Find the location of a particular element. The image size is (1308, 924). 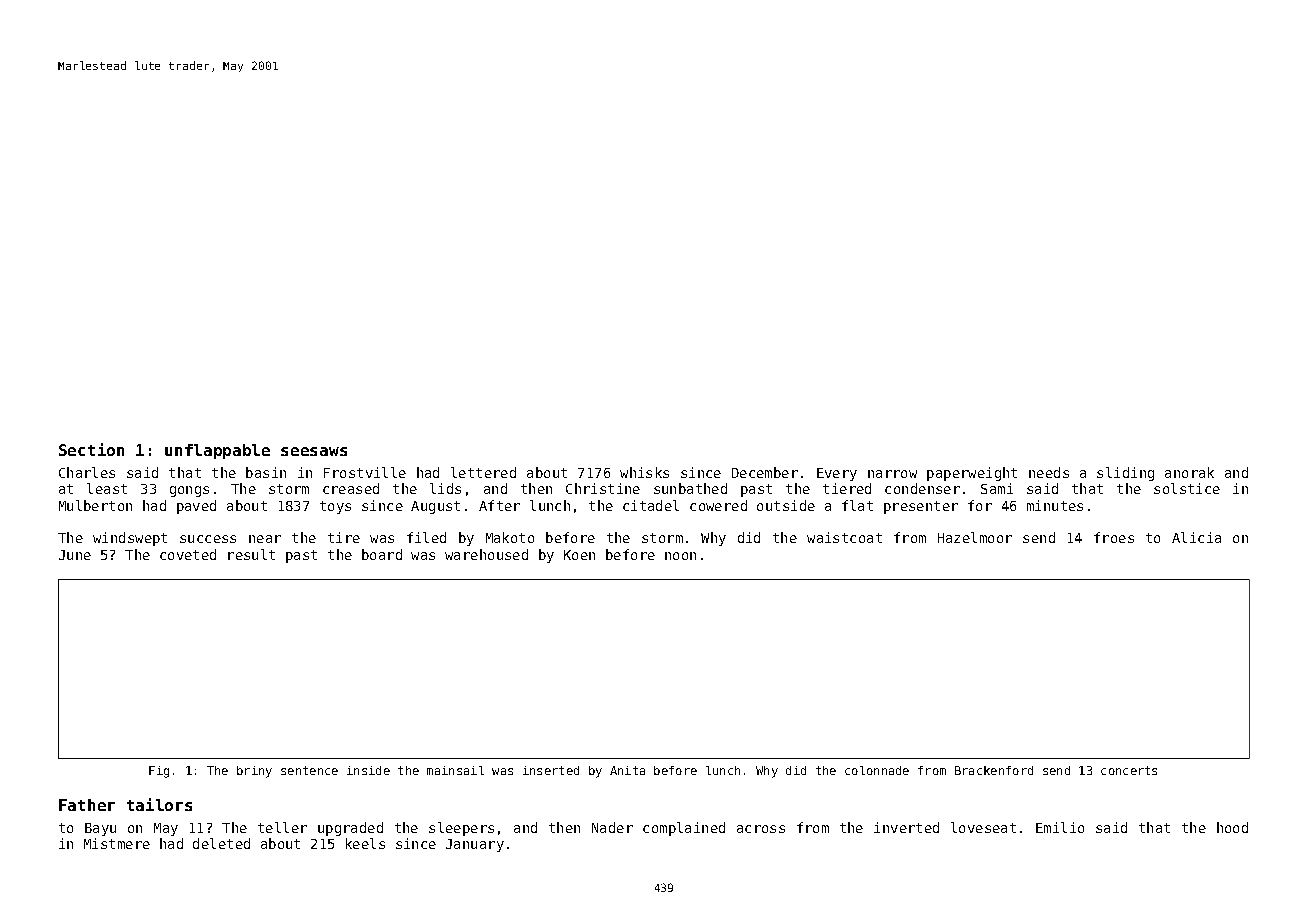

Emilio is located at coordinates (1060, 827).
